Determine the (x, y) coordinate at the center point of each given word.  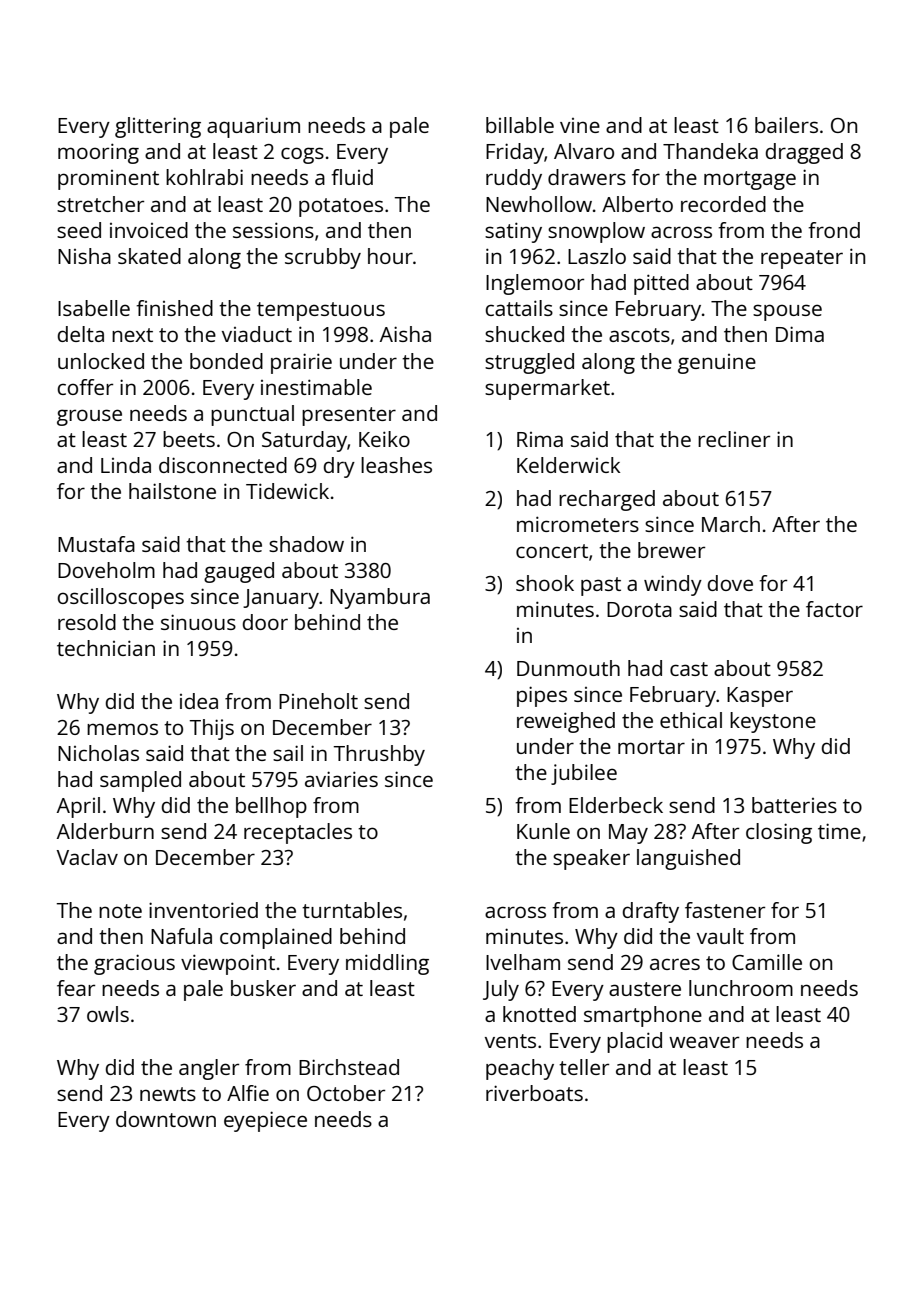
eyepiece (265, 1121)
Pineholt (318, 701)
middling (387, 964)
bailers (786, 125)
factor (834, 609)
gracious (134, 964)
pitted (661, 284)
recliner (734, 439)
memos (122, 729)
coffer (85, 387)
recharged (607, 500)
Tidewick (287, 491)
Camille (767, 962)
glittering (158, 127)
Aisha (405, 334)
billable (520, 125)
